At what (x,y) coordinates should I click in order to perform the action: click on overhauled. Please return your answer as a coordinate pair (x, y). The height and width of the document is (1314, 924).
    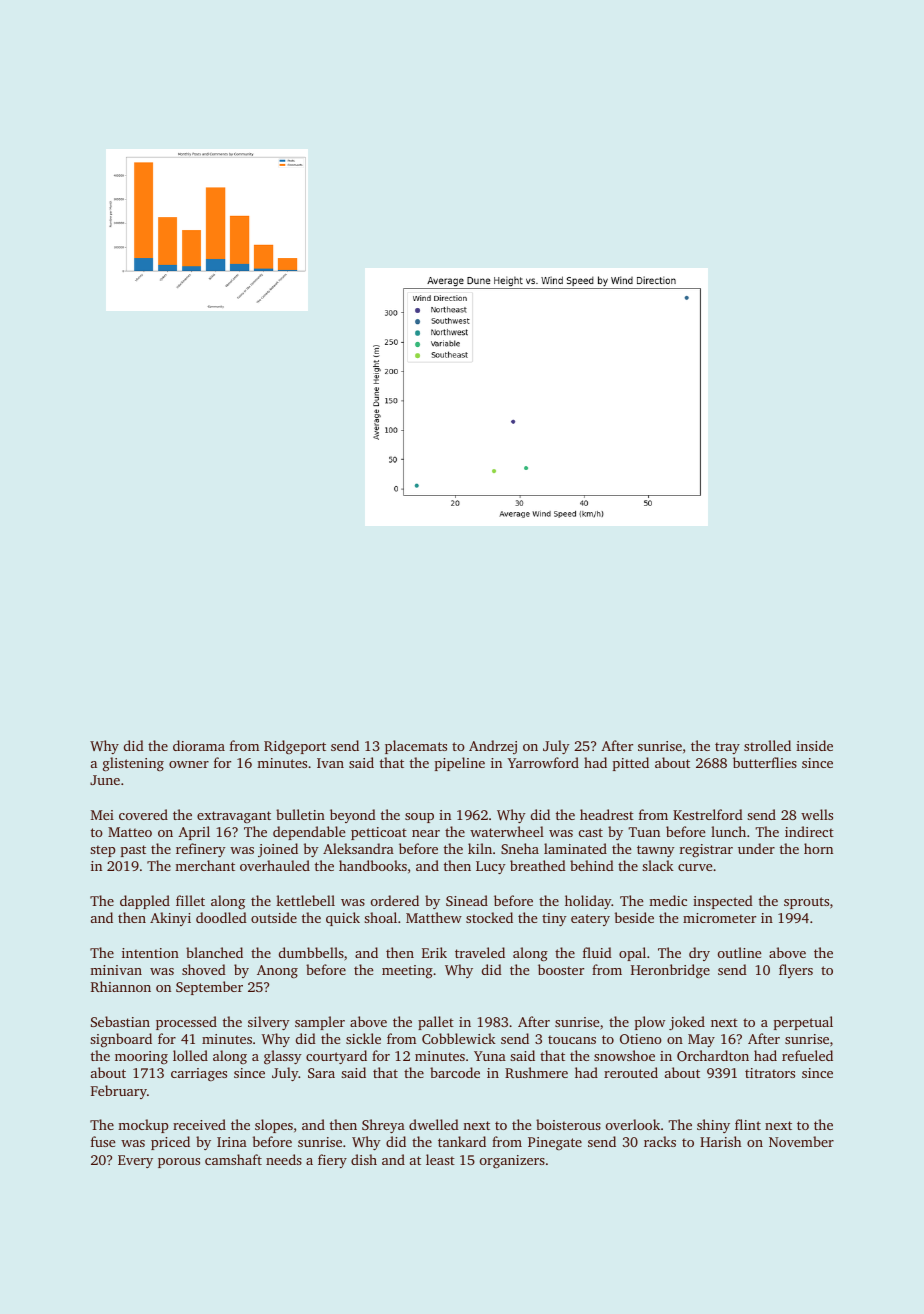
    Looking at the image, I should click on (275, 865).
